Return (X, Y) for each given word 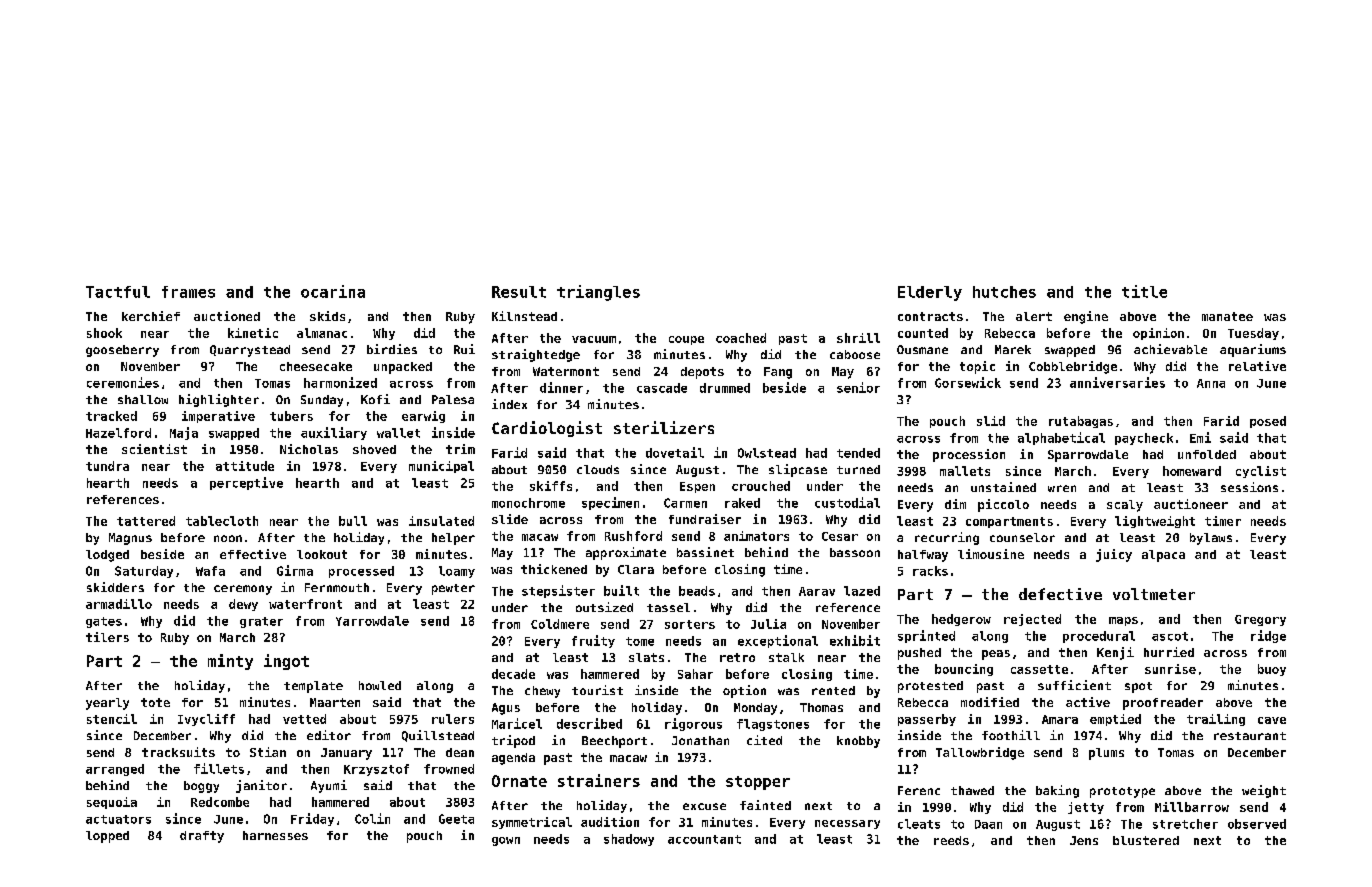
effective (253, 554)
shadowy (629, 840)
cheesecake (316, 366)
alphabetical (1061, 438)
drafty (202, 837)
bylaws (1211, 539)
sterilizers (664, 427)
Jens (1084, 840)
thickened (554, 569)
